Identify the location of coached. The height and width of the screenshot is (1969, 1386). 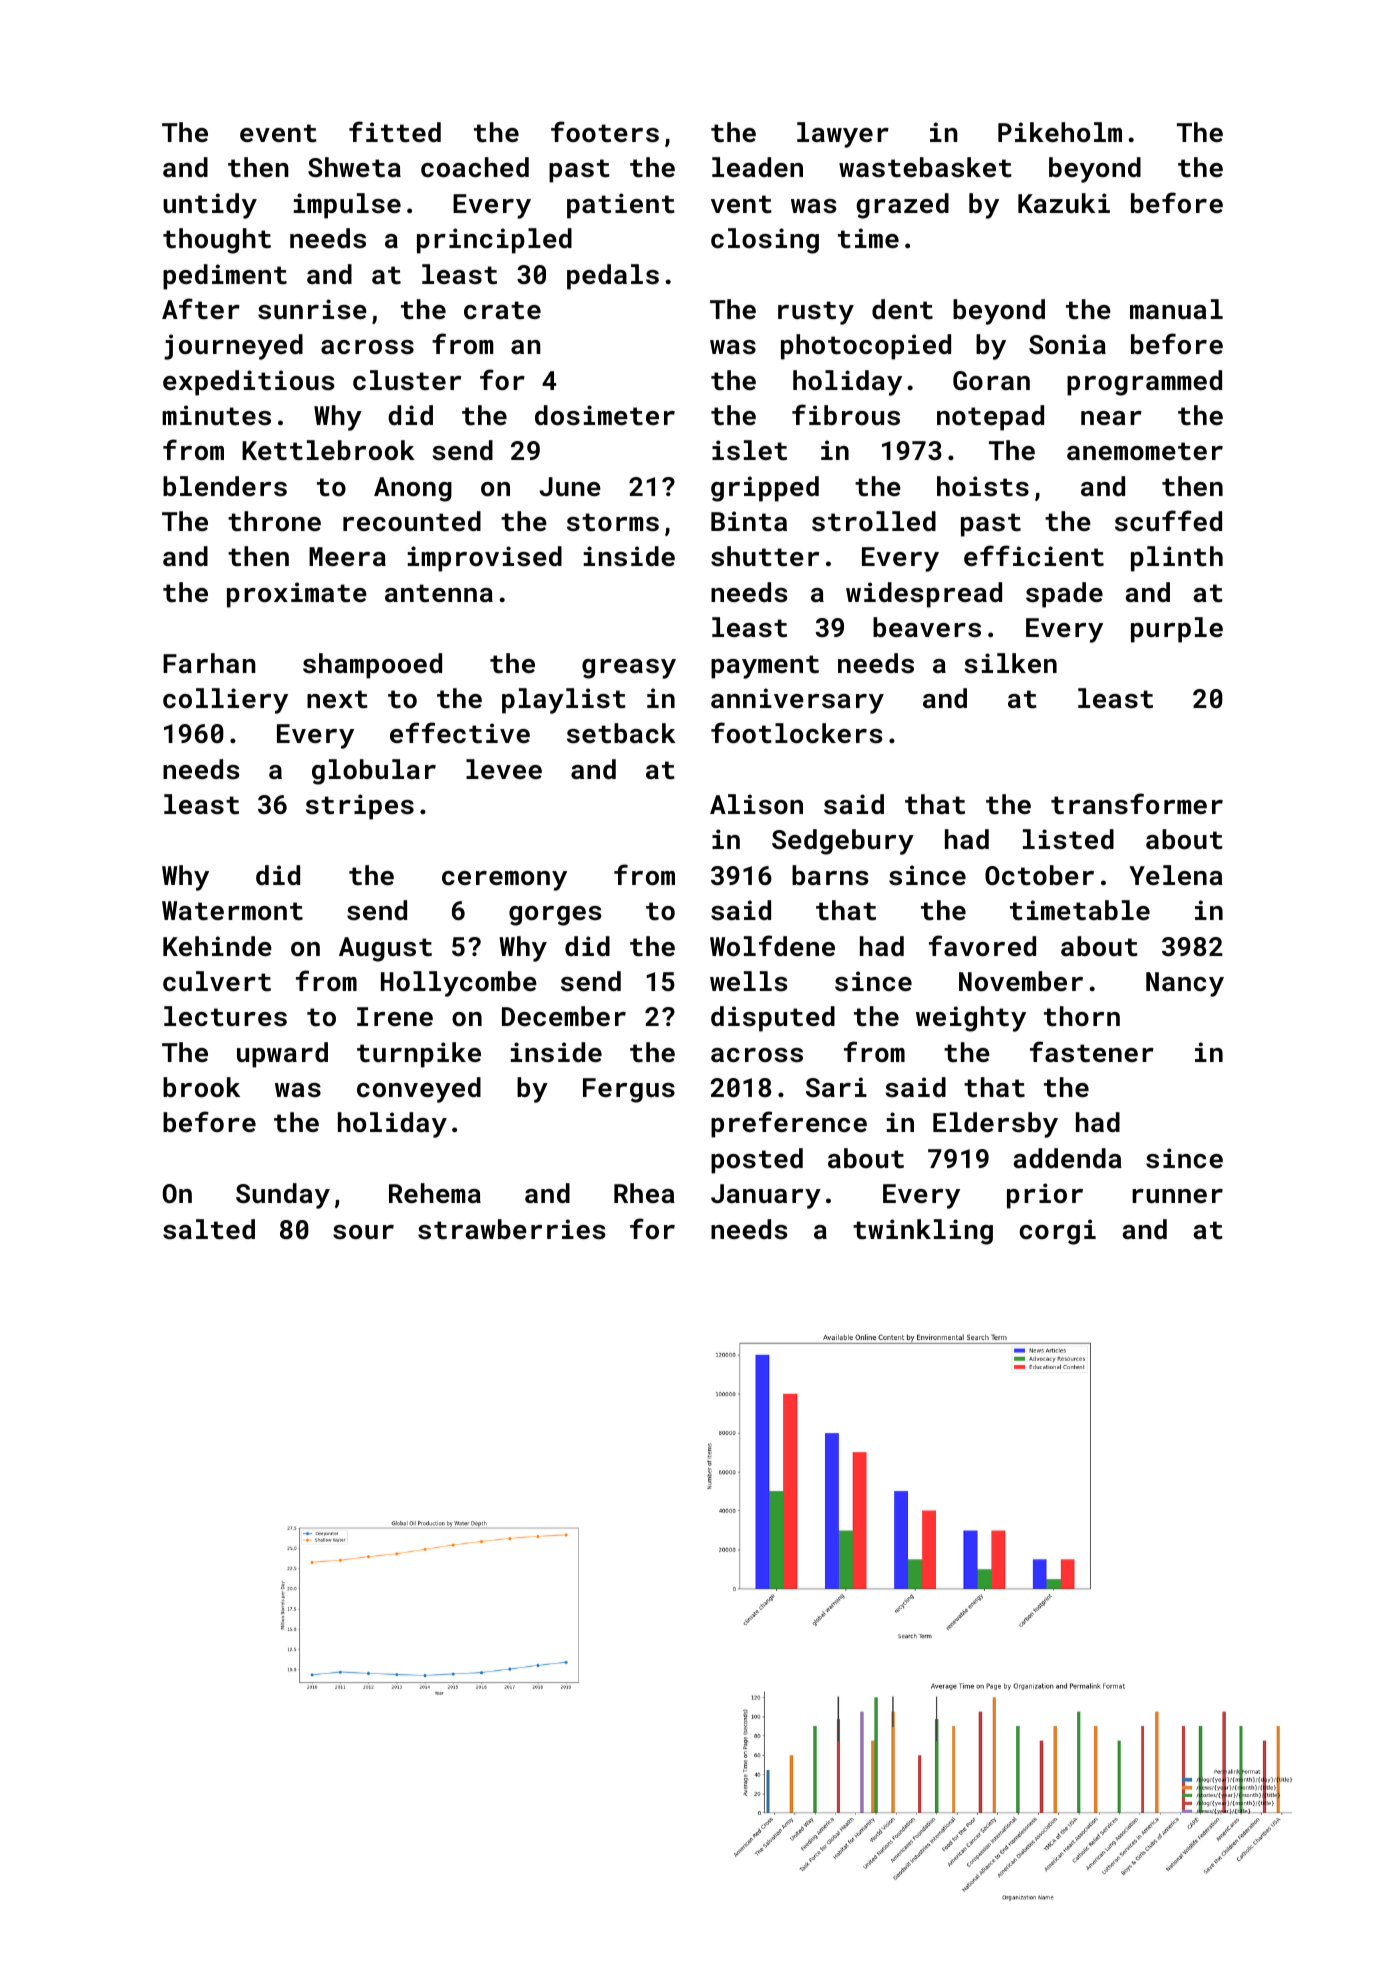
(475, 167).
